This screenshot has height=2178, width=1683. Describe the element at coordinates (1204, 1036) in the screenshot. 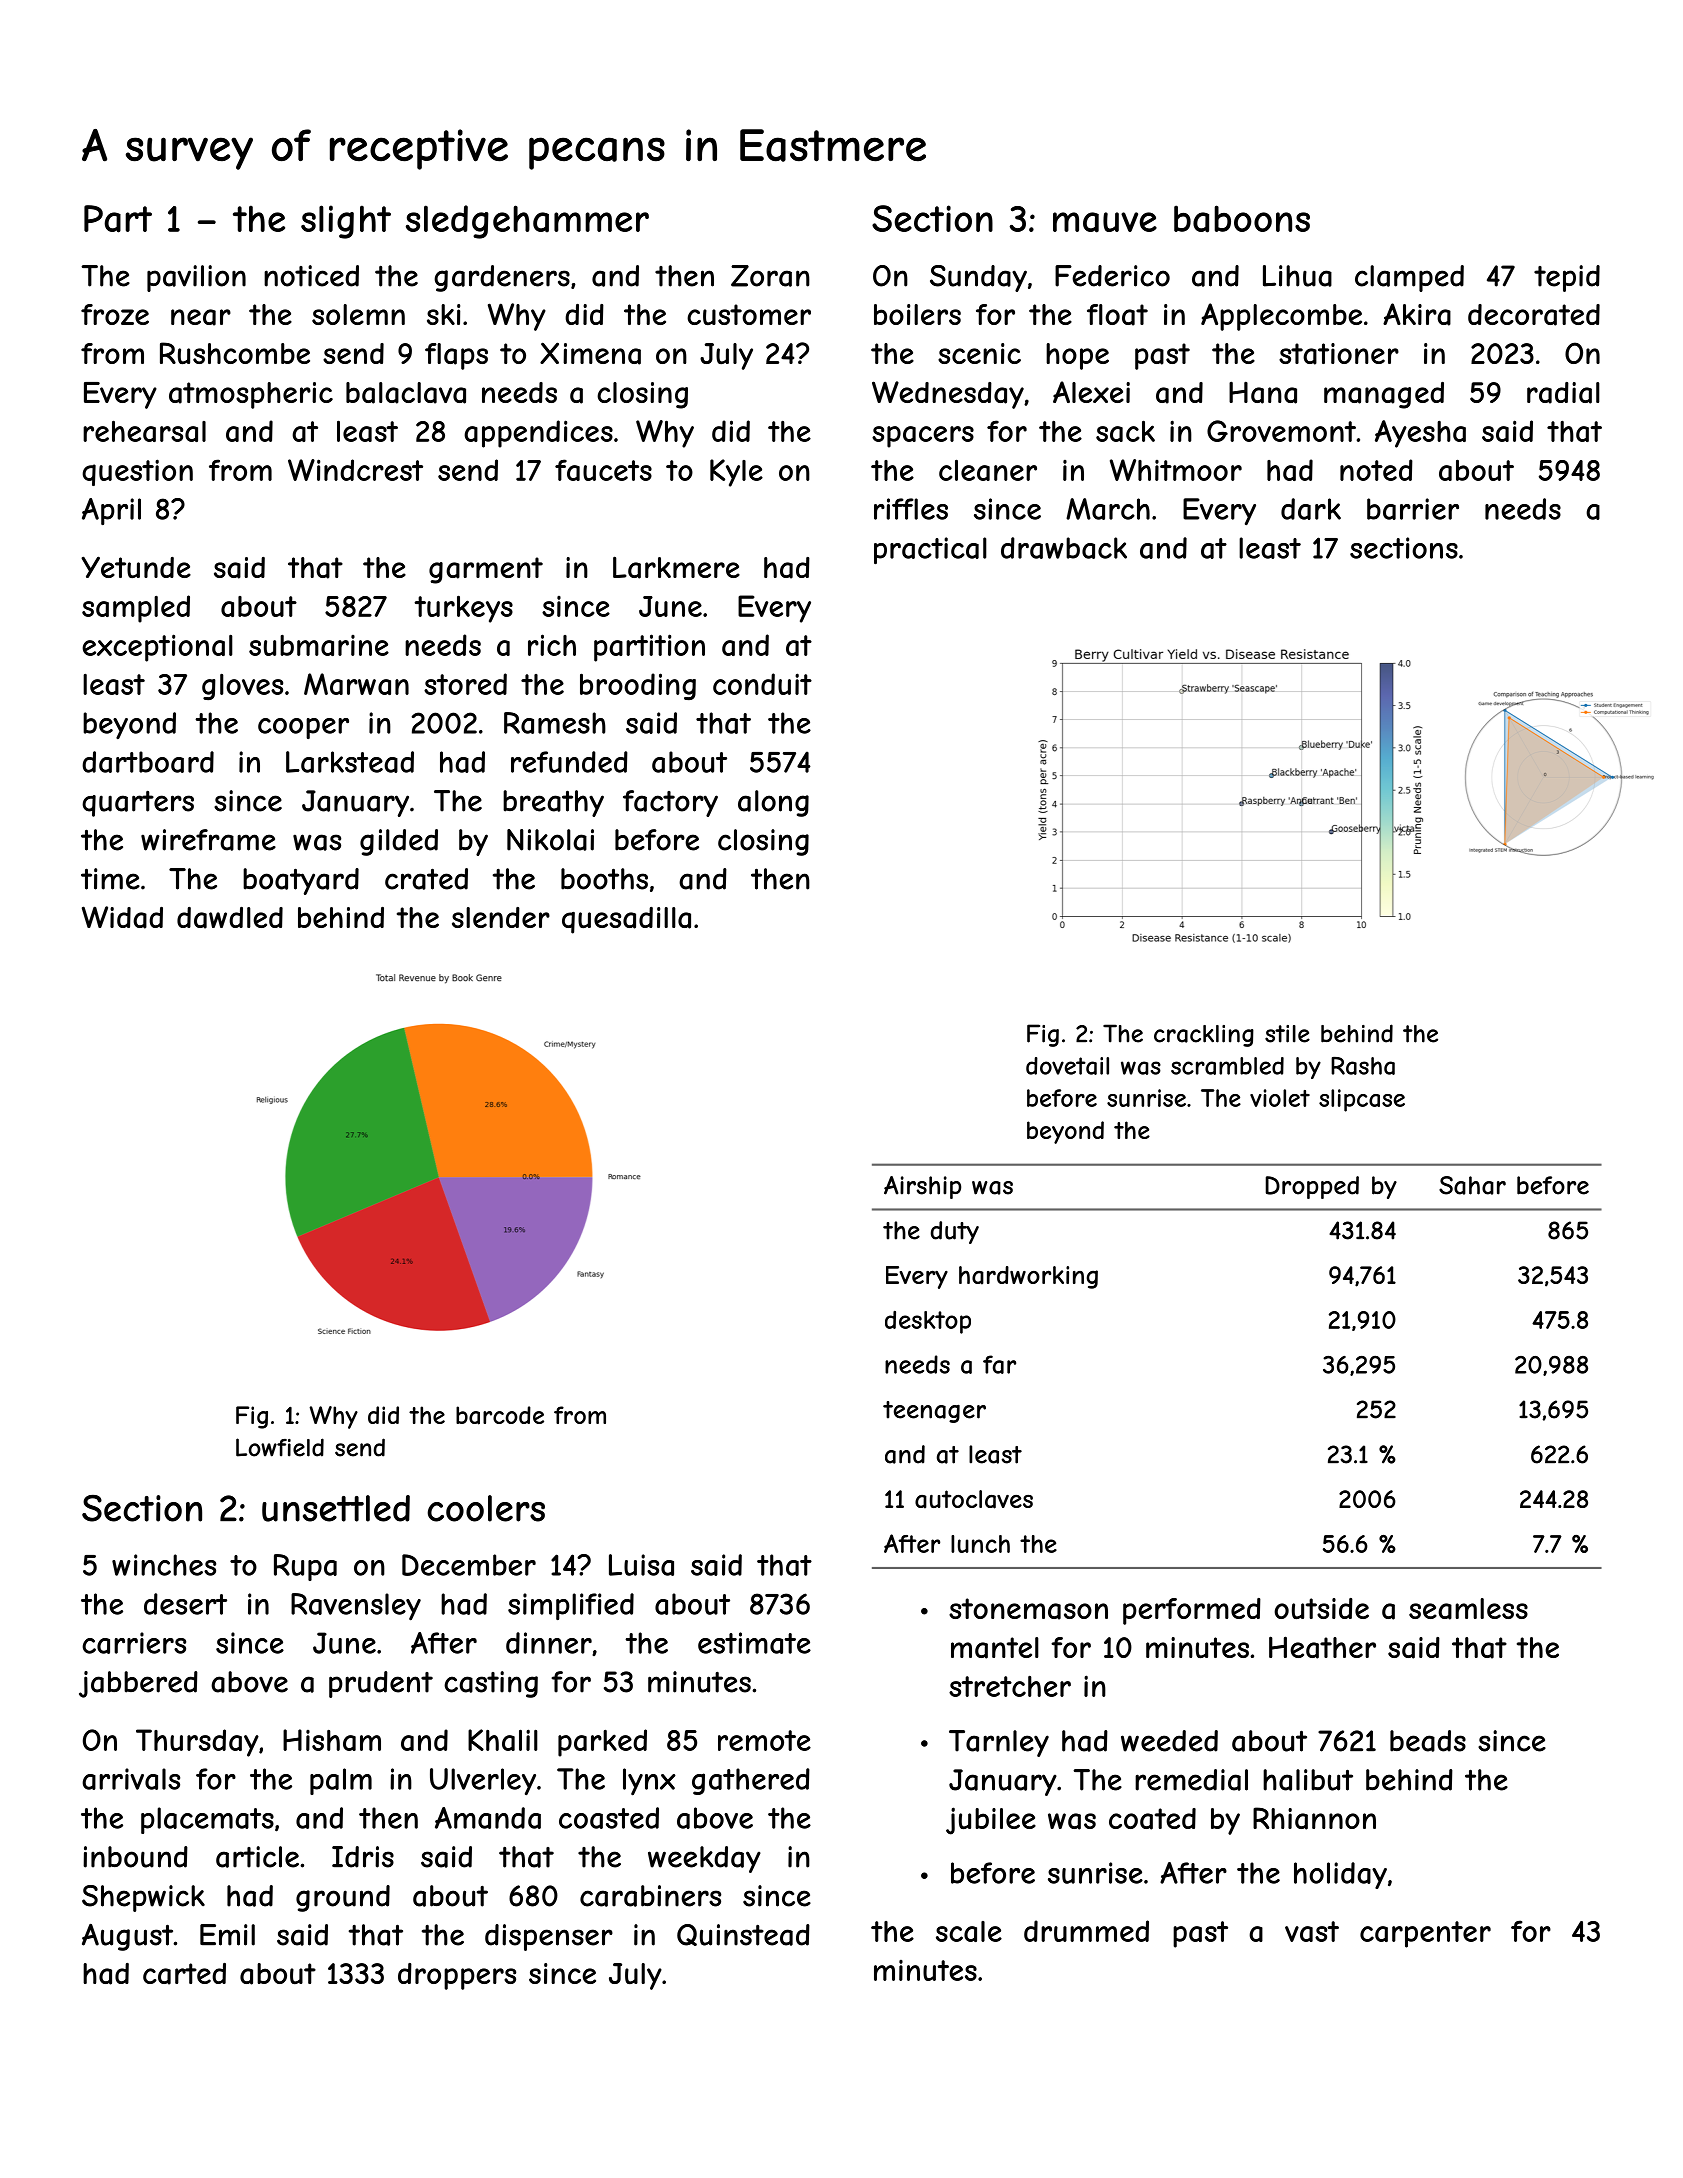

I see `crackling` at that location.
